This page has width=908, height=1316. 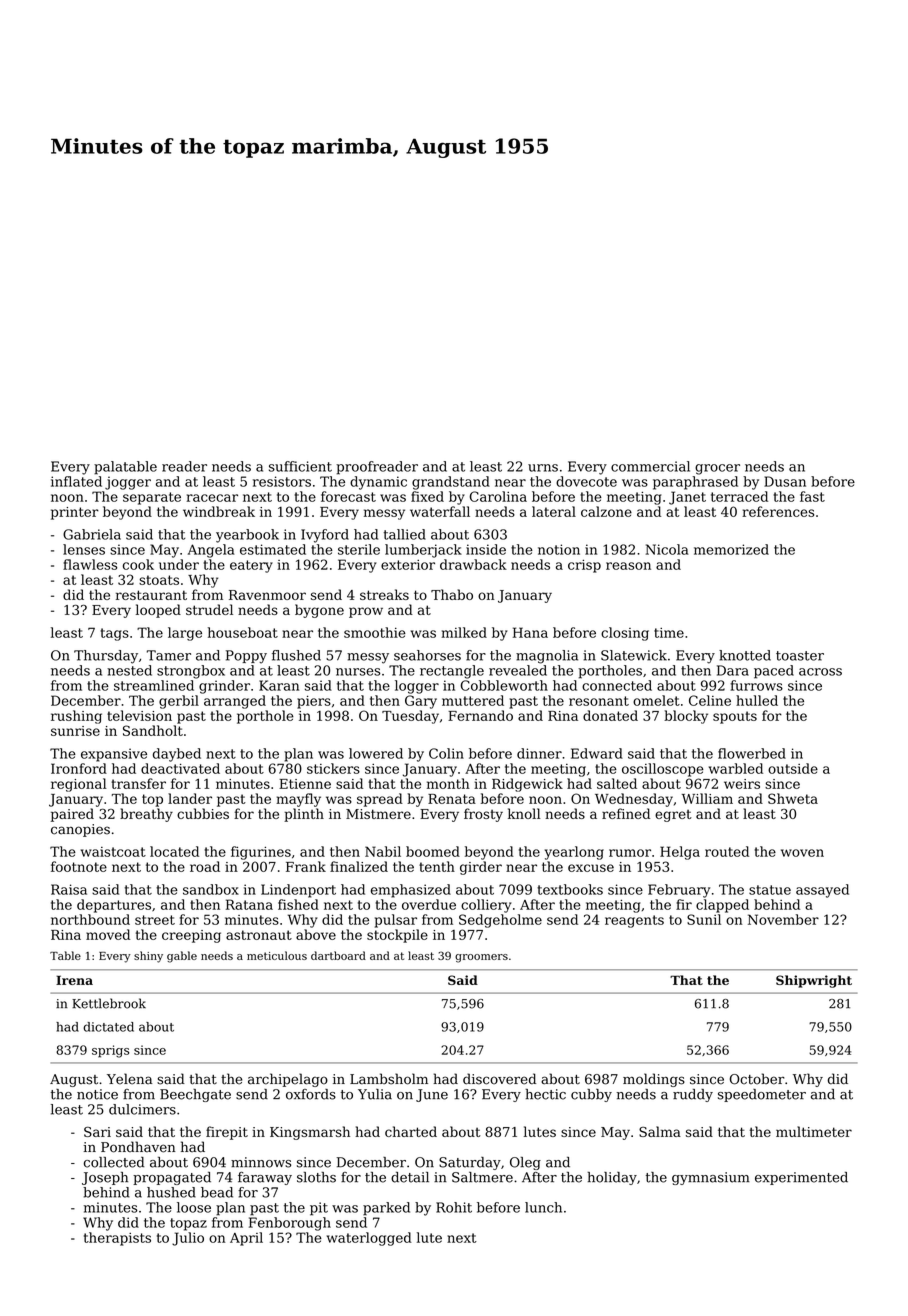 I want to click on bead, so click(x=217, y=1192).
